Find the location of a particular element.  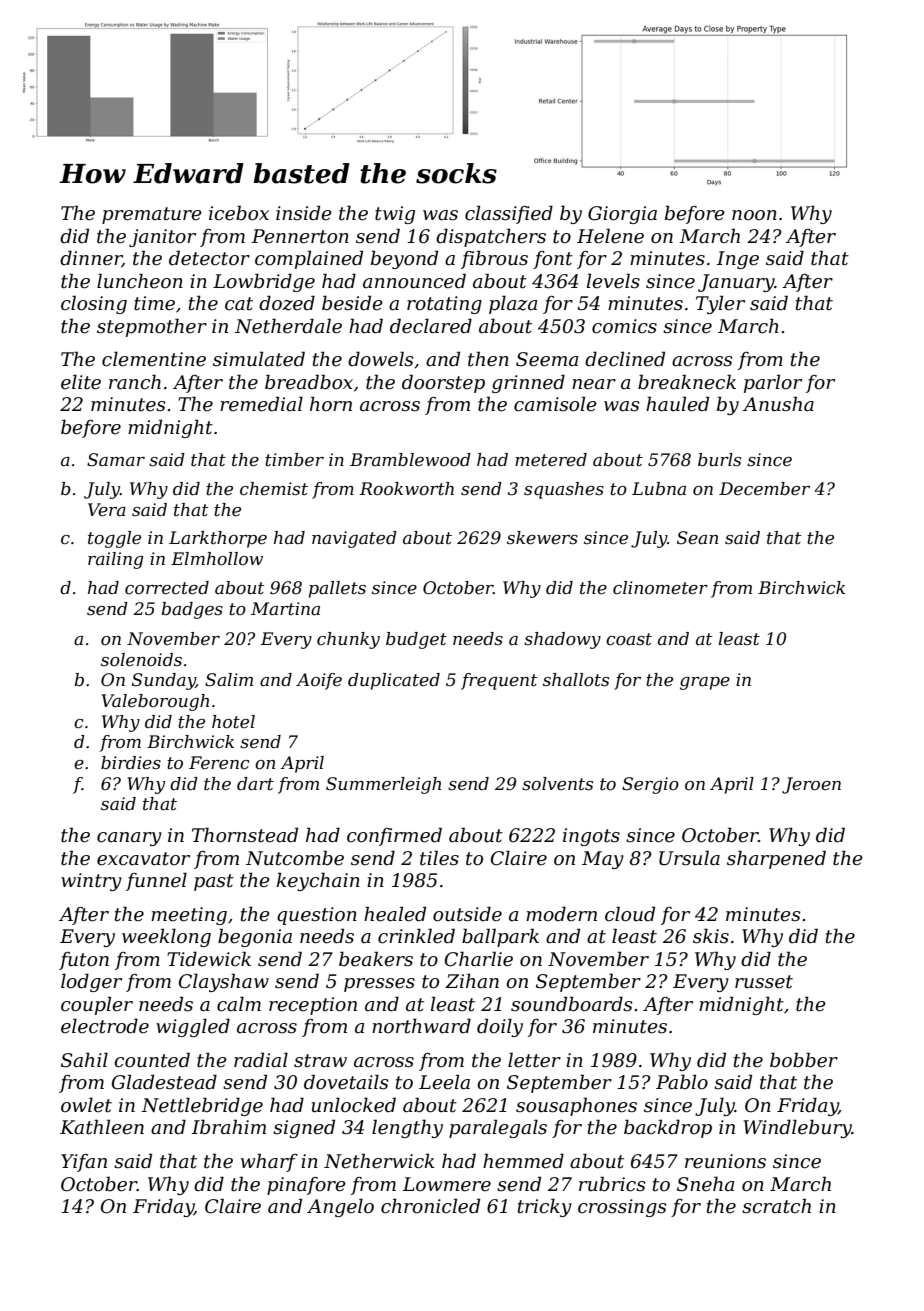

Jeroen is located at coordinates (811, 785).
